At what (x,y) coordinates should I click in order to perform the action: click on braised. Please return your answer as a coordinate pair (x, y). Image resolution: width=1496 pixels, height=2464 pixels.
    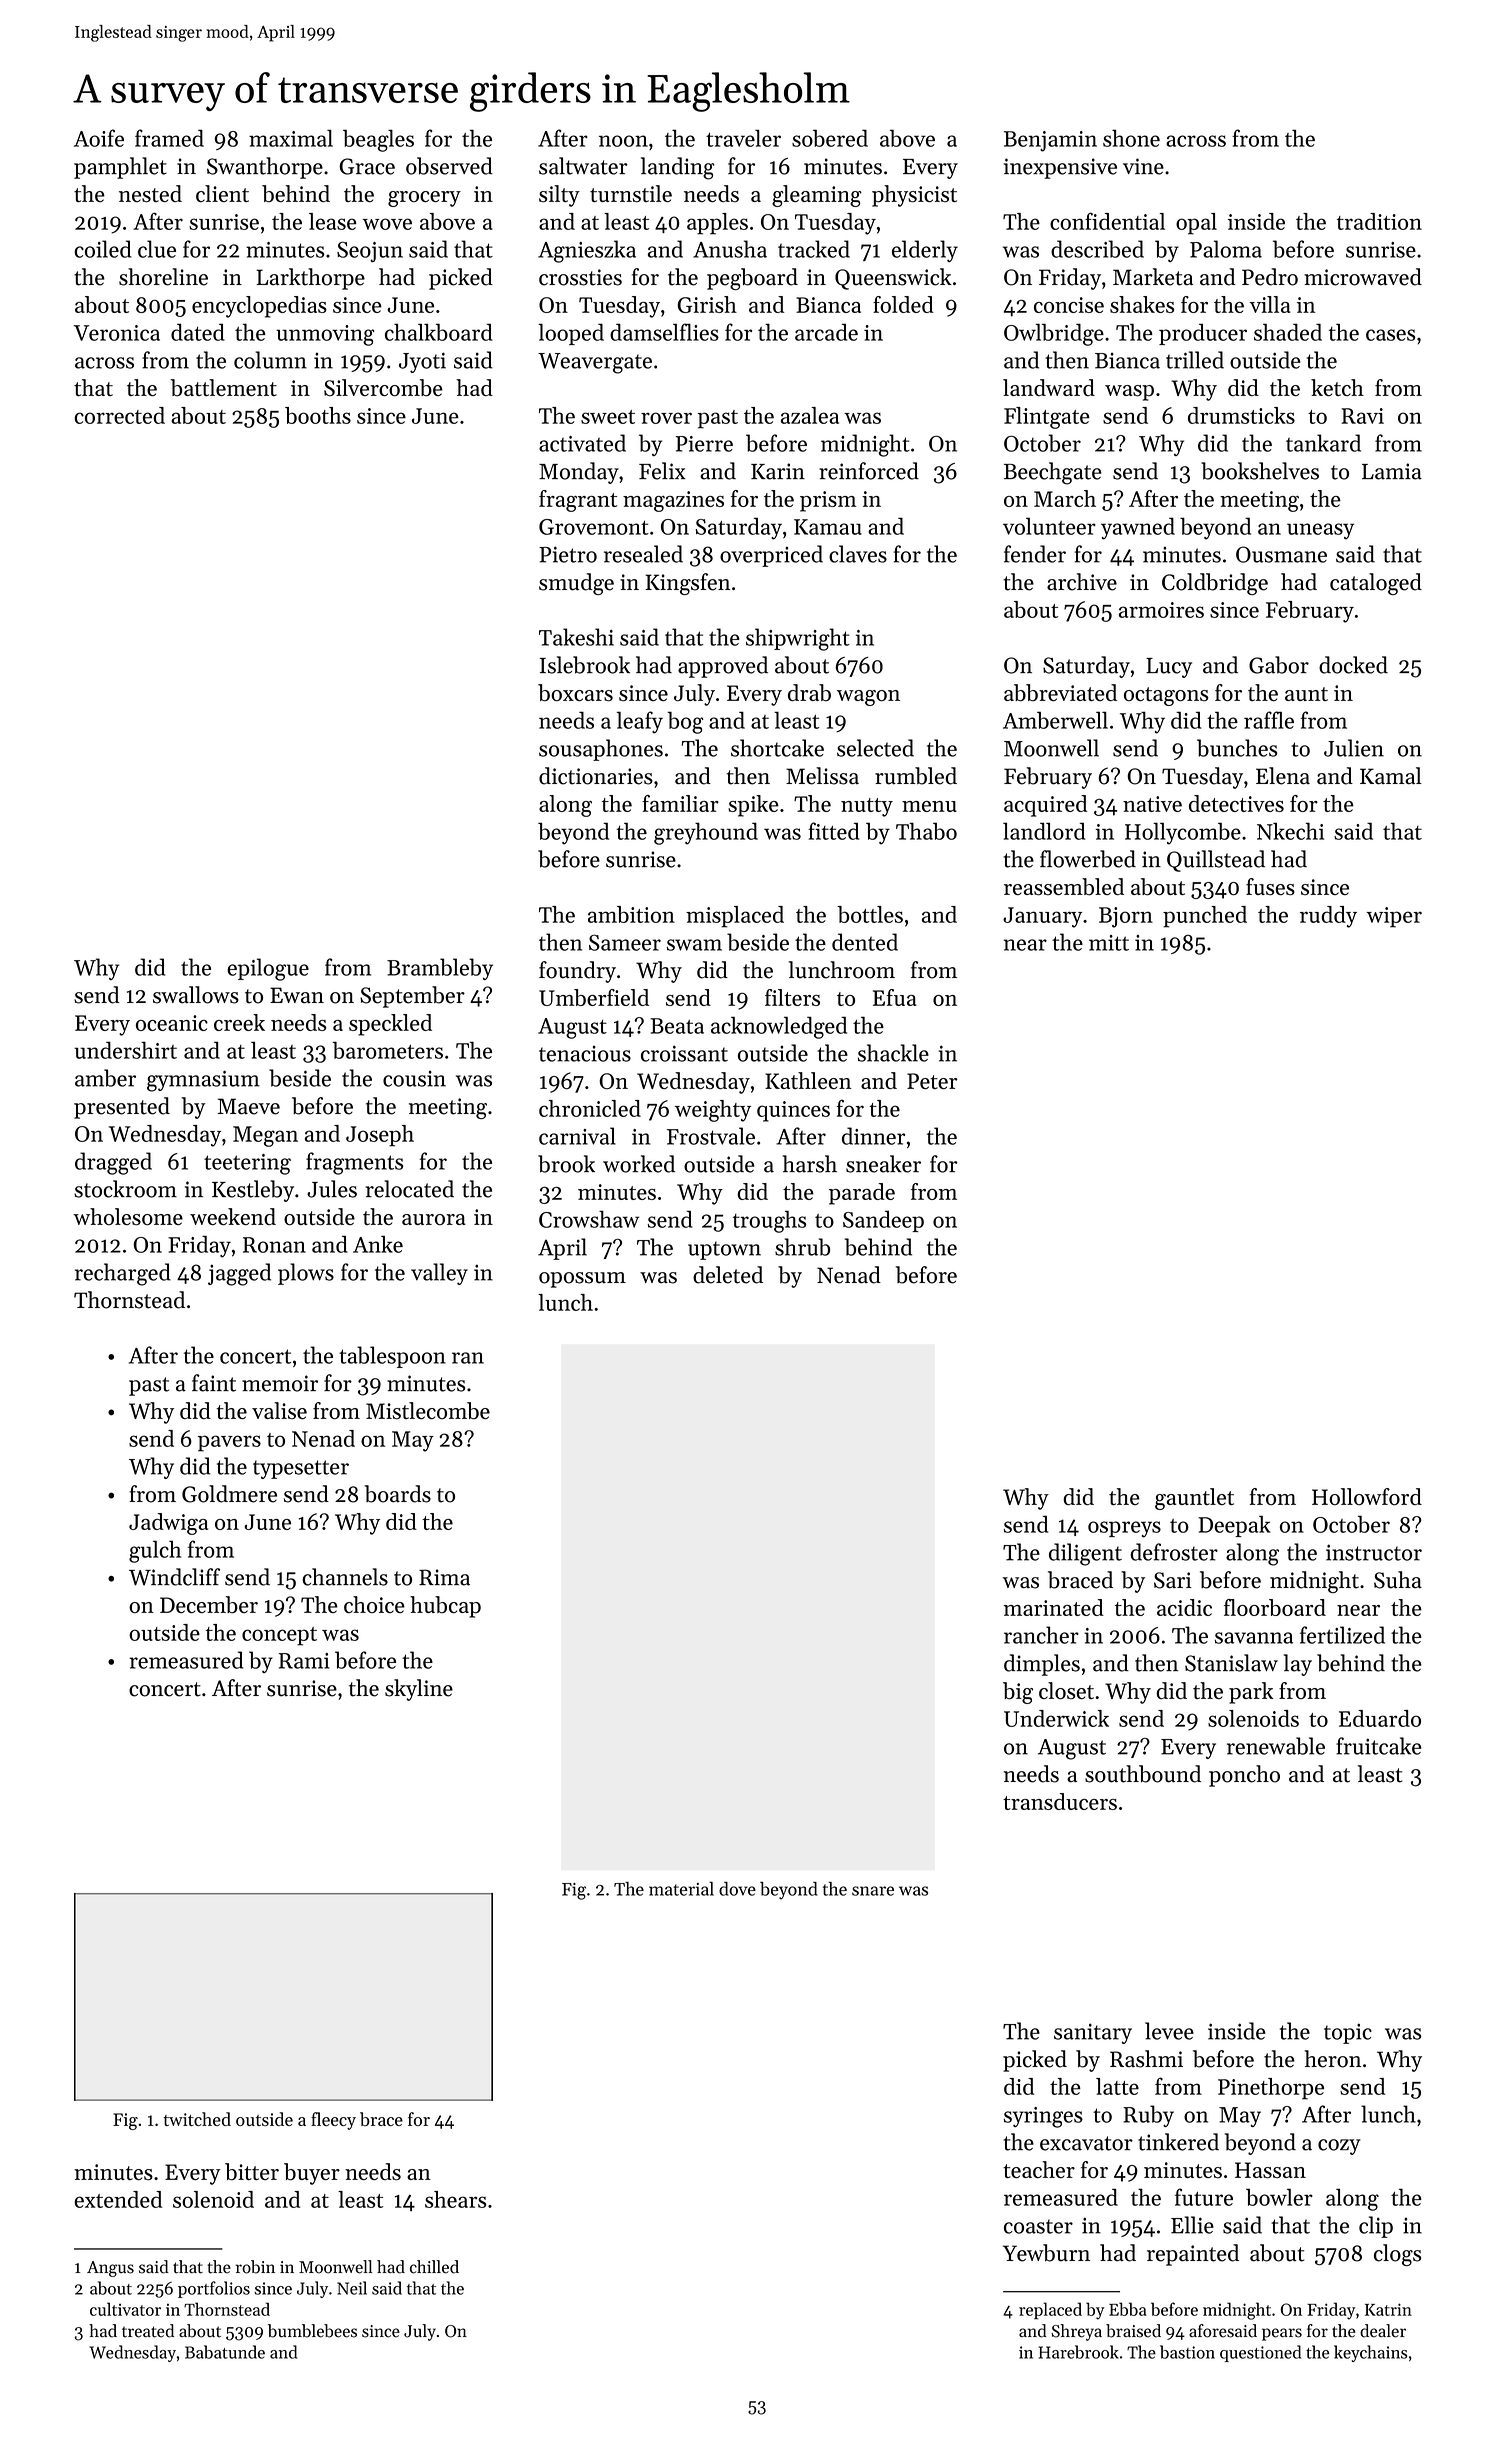
    Looking at the image, I should click on (1133, 2331).
